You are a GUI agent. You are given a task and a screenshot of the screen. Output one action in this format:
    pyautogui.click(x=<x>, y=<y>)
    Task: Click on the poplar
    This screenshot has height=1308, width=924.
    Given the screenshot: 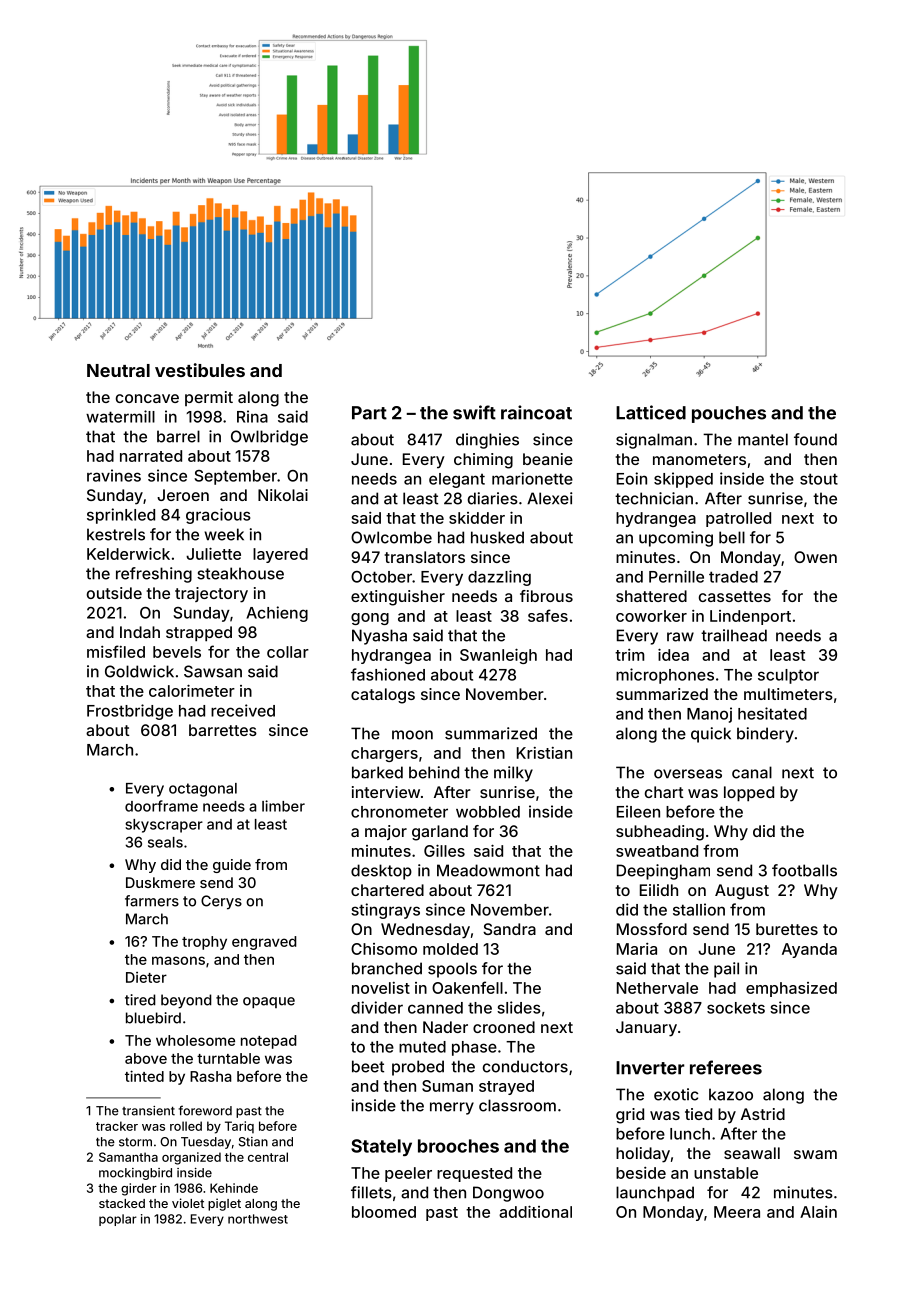 What is the action you would take?
    pyautogui.click(x=118, y=1220)
